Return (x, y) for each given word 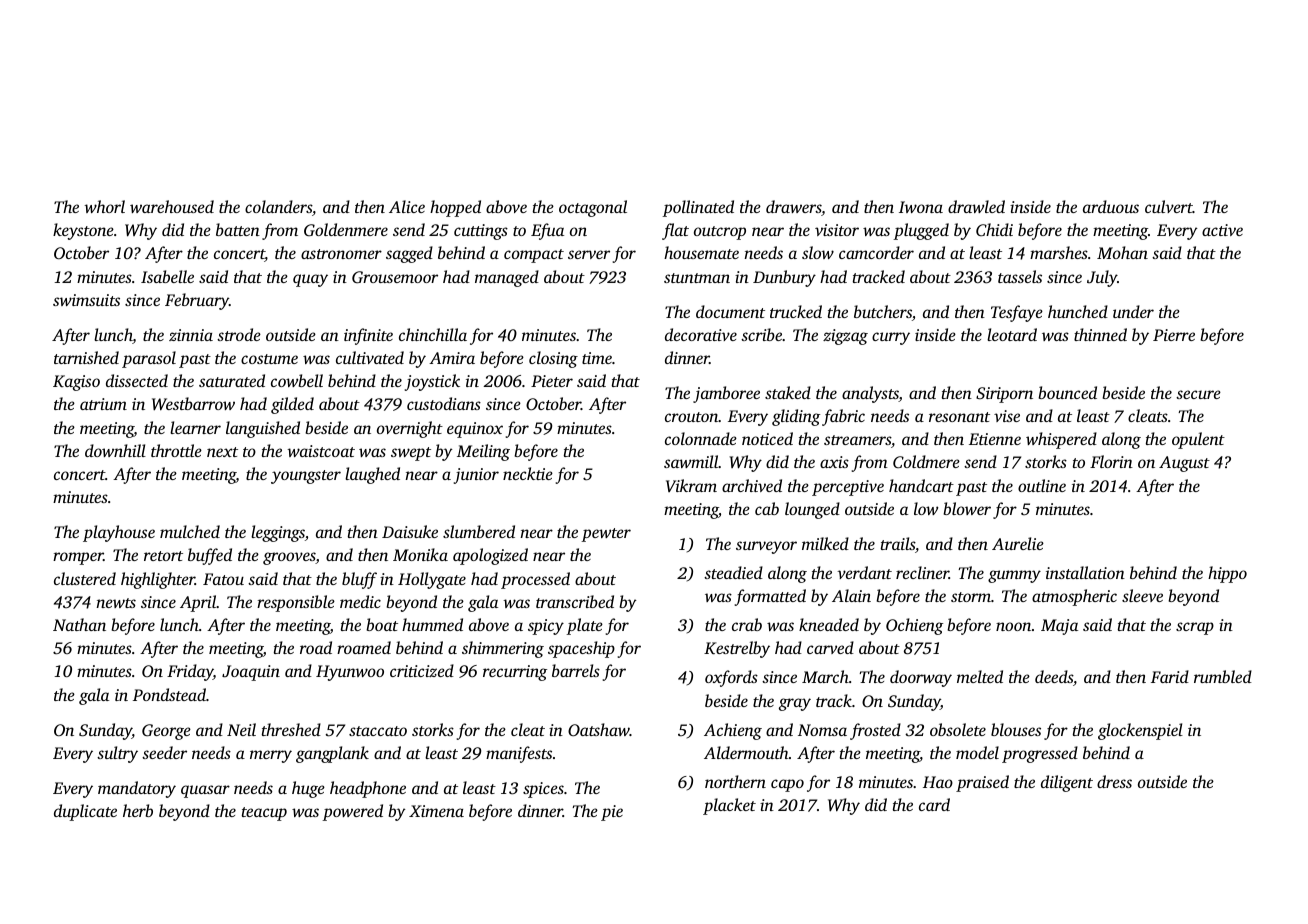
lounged (812, 510)
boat (382, 624)
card (934, 804)
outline (1042, 485)
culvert (1169, 206)
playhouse (119, 533)
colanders (278, 206)
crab (747, 624)
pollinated (698, 208)
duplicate (85, 812)
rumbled (1223, 676)
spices (543, 790)
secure (1198, 394)
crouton (692, 417)
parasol (149, 359)
